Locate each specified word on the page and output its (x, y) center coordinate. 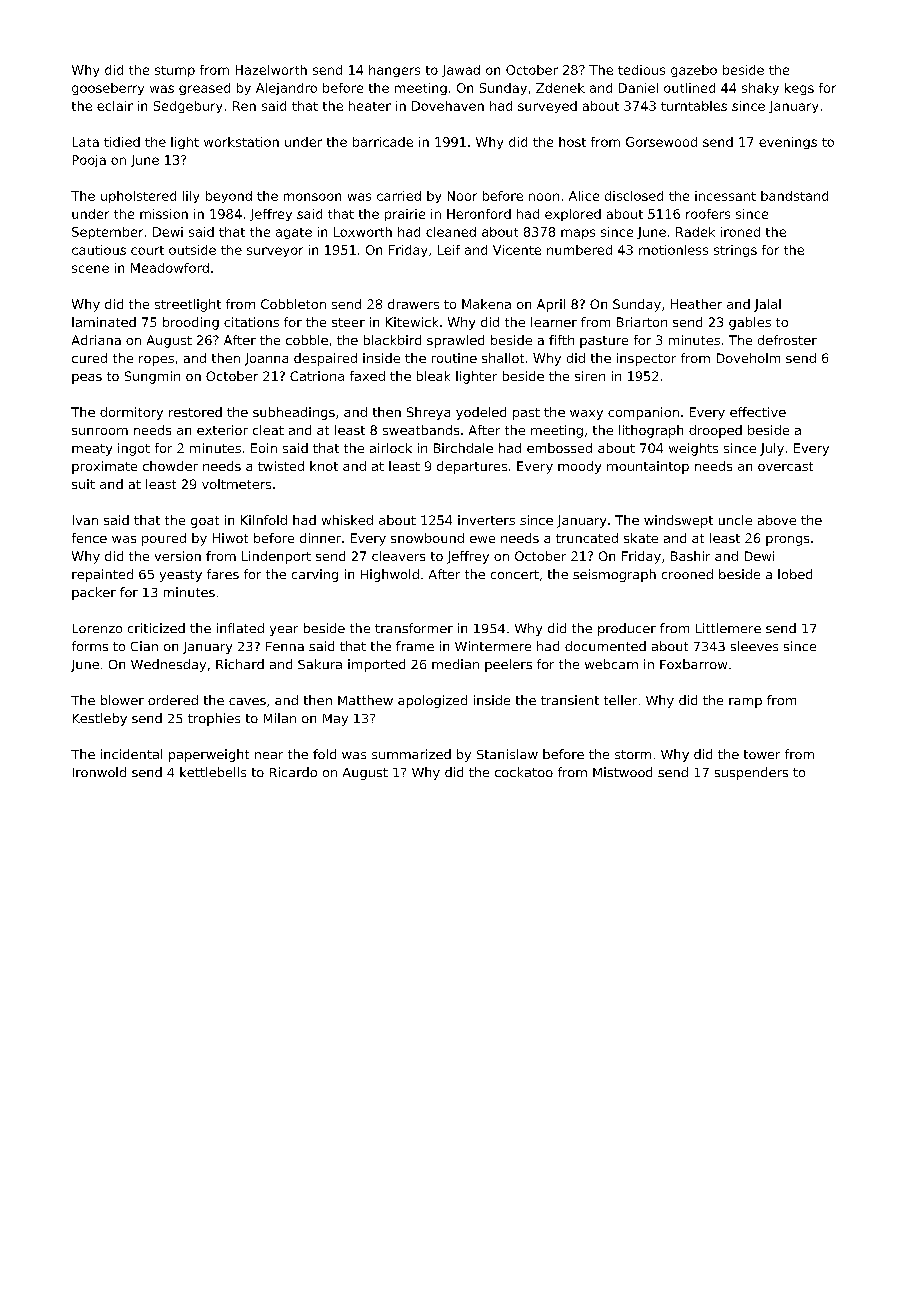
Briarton (642, 322)
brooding (191, 323)
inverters (486, 520)
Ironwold (99, 772)
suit (83, 484)
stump (175, 71)
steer (348, 322)
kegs (799, 89)
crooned (687, 574)
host (572, 142)
